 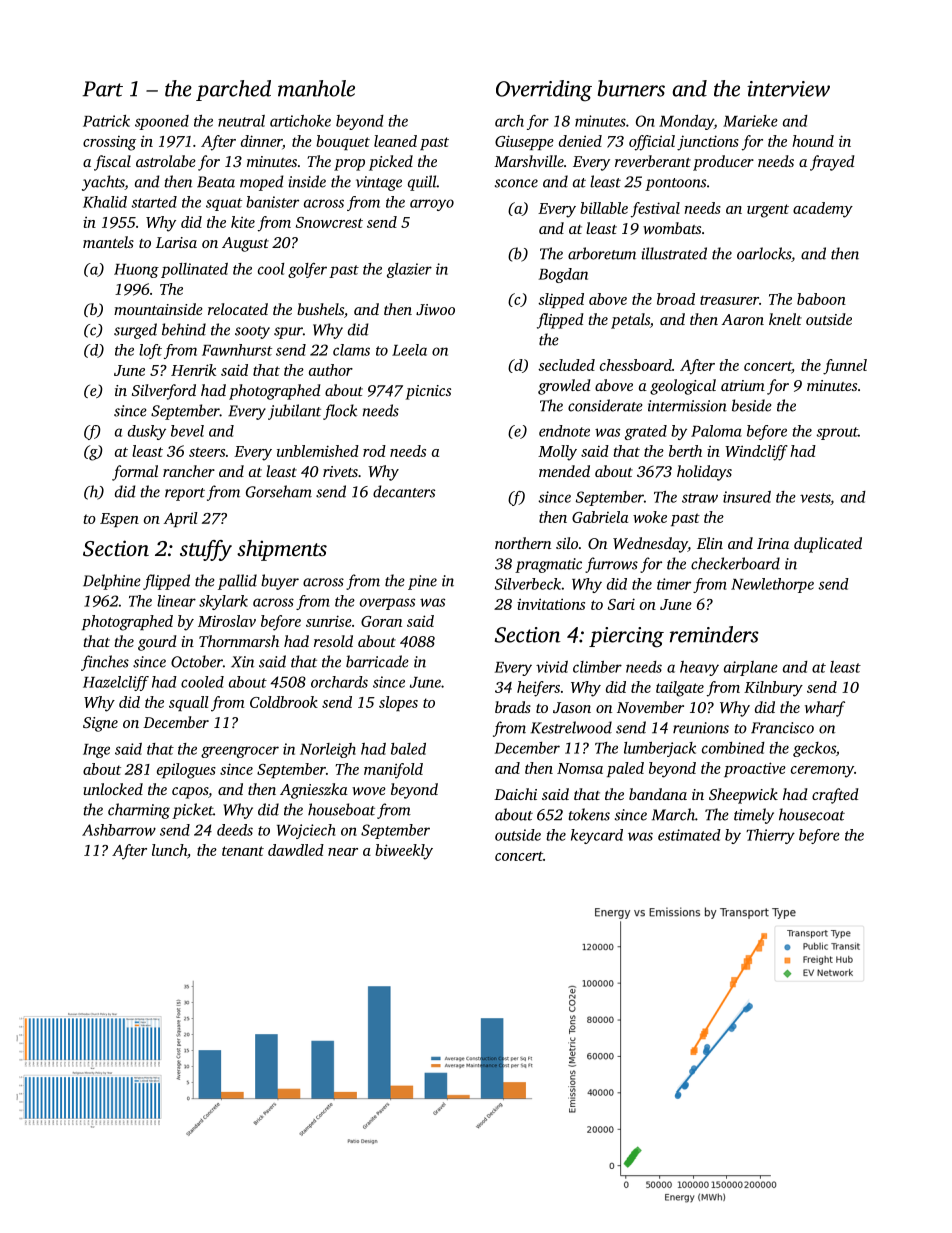 I want to click on combined, so click(x=733, y=748).
